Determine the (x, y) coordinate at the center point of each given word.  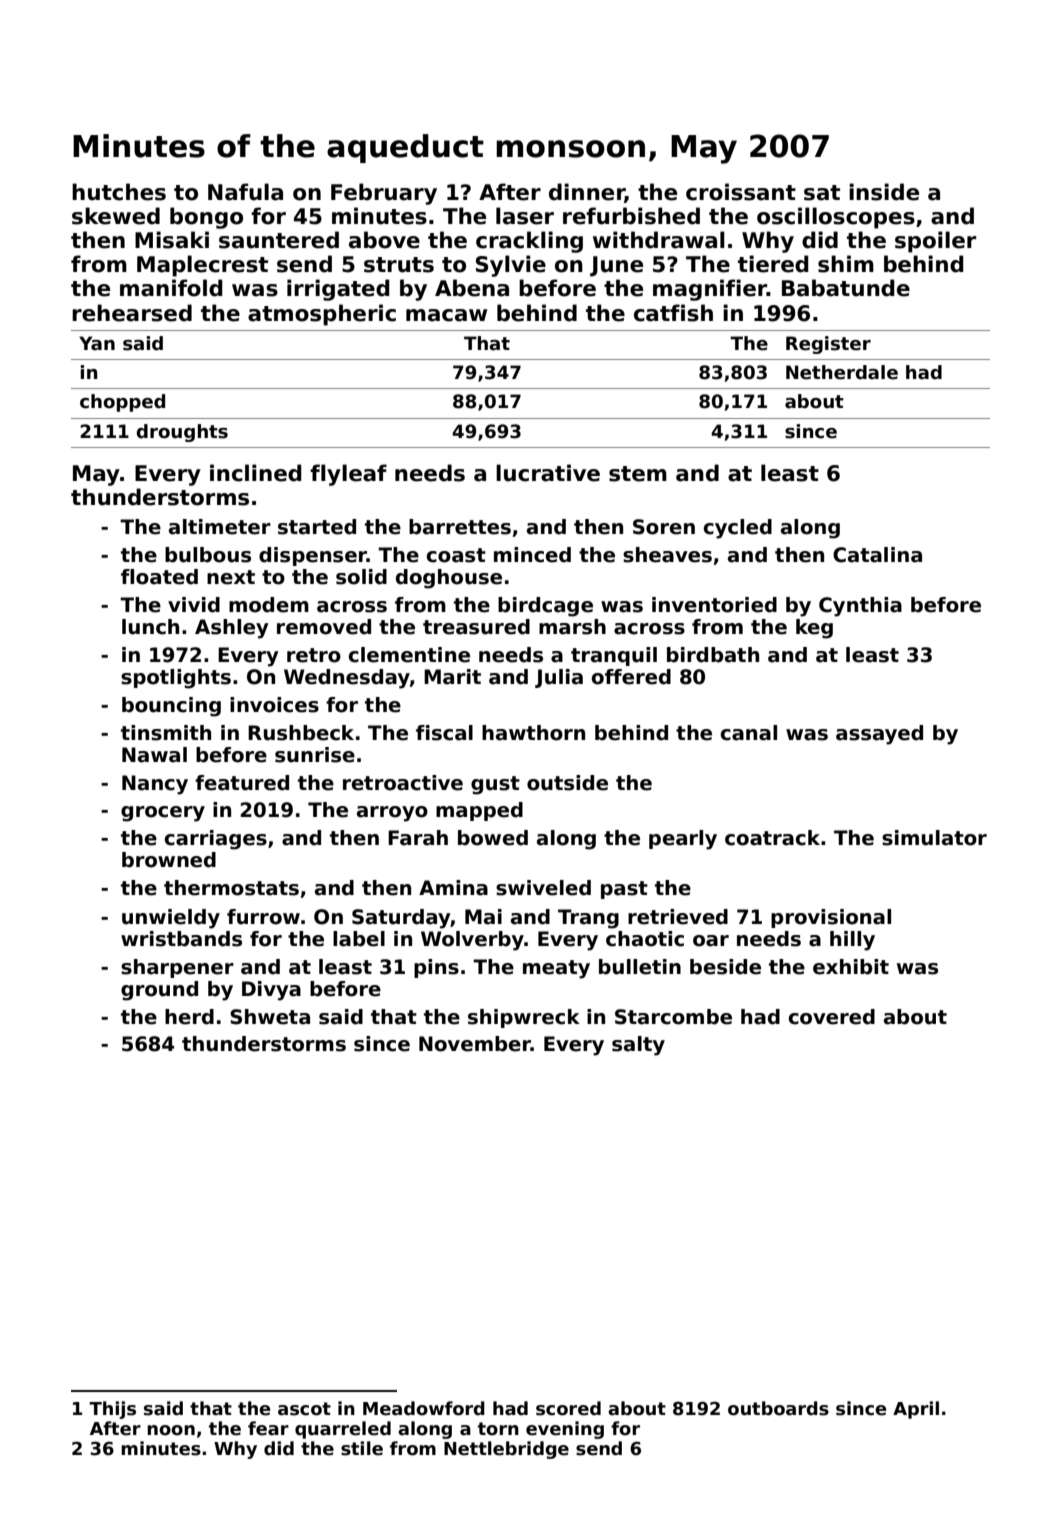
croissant (741, 192)
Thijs (112, 1410)
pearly (683, 840)
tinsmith (166, 733)
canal (749, 733)
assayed (879, 735)
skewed (116, 216)
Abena (472, 288)
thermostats (231, 888)
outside (567, 783)
